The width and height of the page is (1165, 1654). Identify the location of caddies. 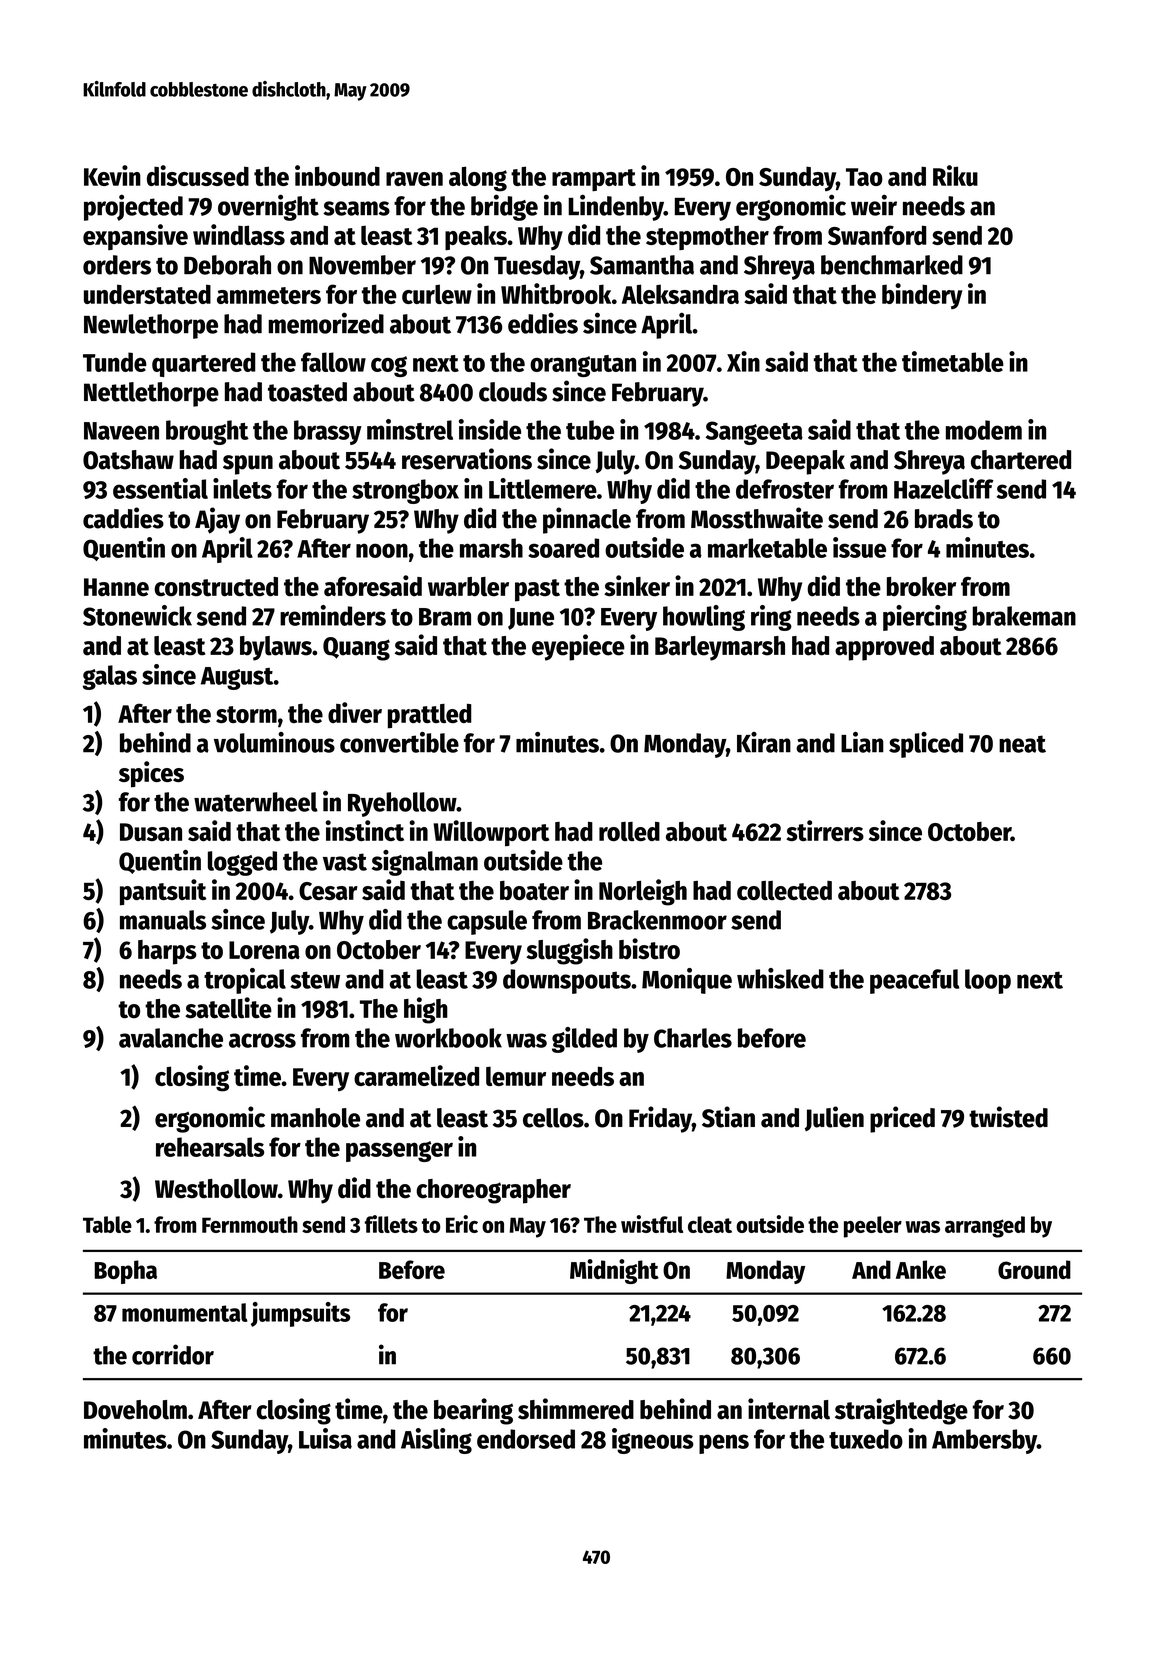
(123, 518).
